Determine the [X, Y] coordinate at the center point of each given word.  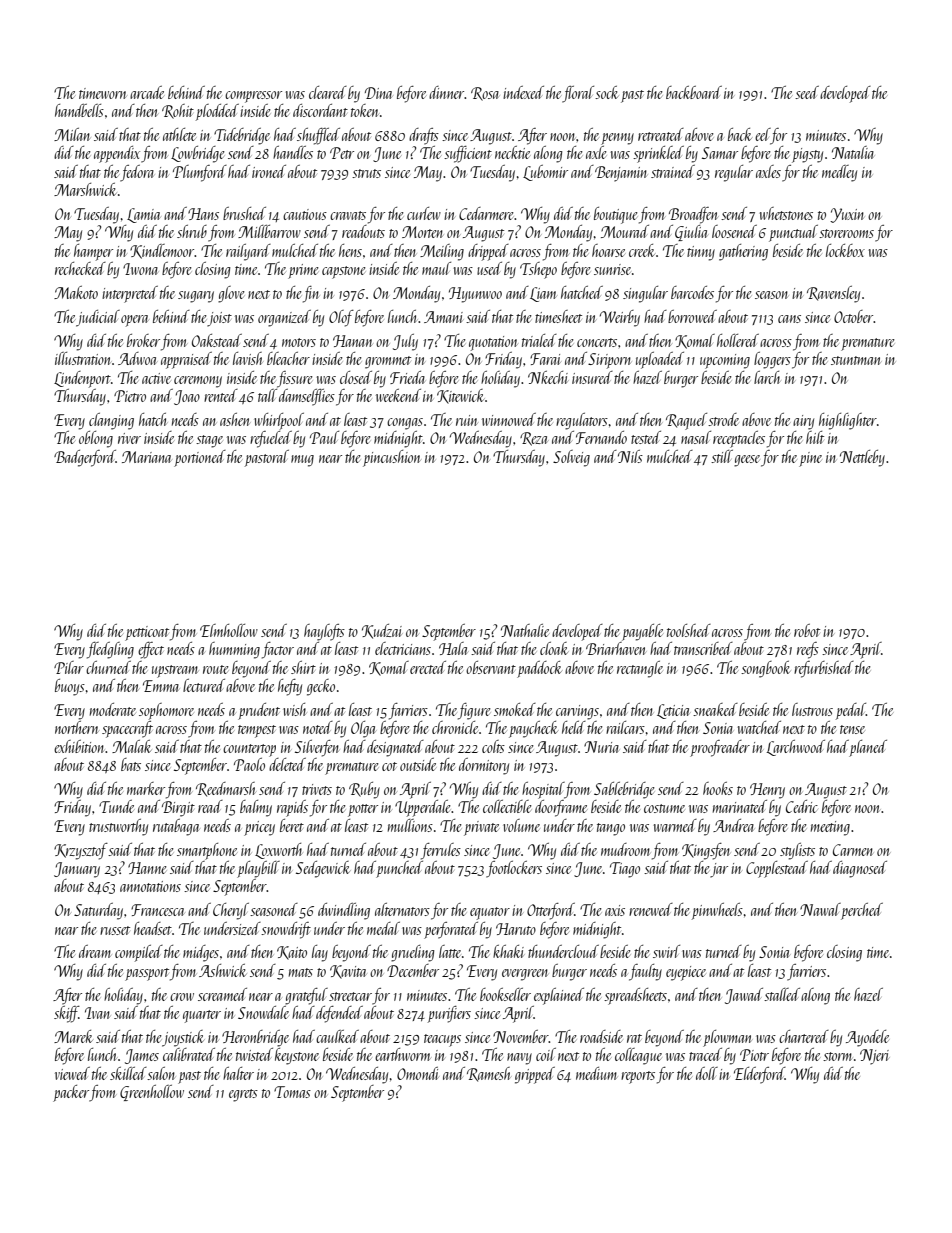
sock [606, 92]
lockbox [845, 250]
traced [705, 1054]
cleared [328, 92]
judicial [98, 318]
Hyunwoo [475, 295]
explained [559, 996]
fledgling [110, 650]
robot [807, 630]
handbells [79, 110]
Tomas [292, 1092]
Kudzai [382, 631]
